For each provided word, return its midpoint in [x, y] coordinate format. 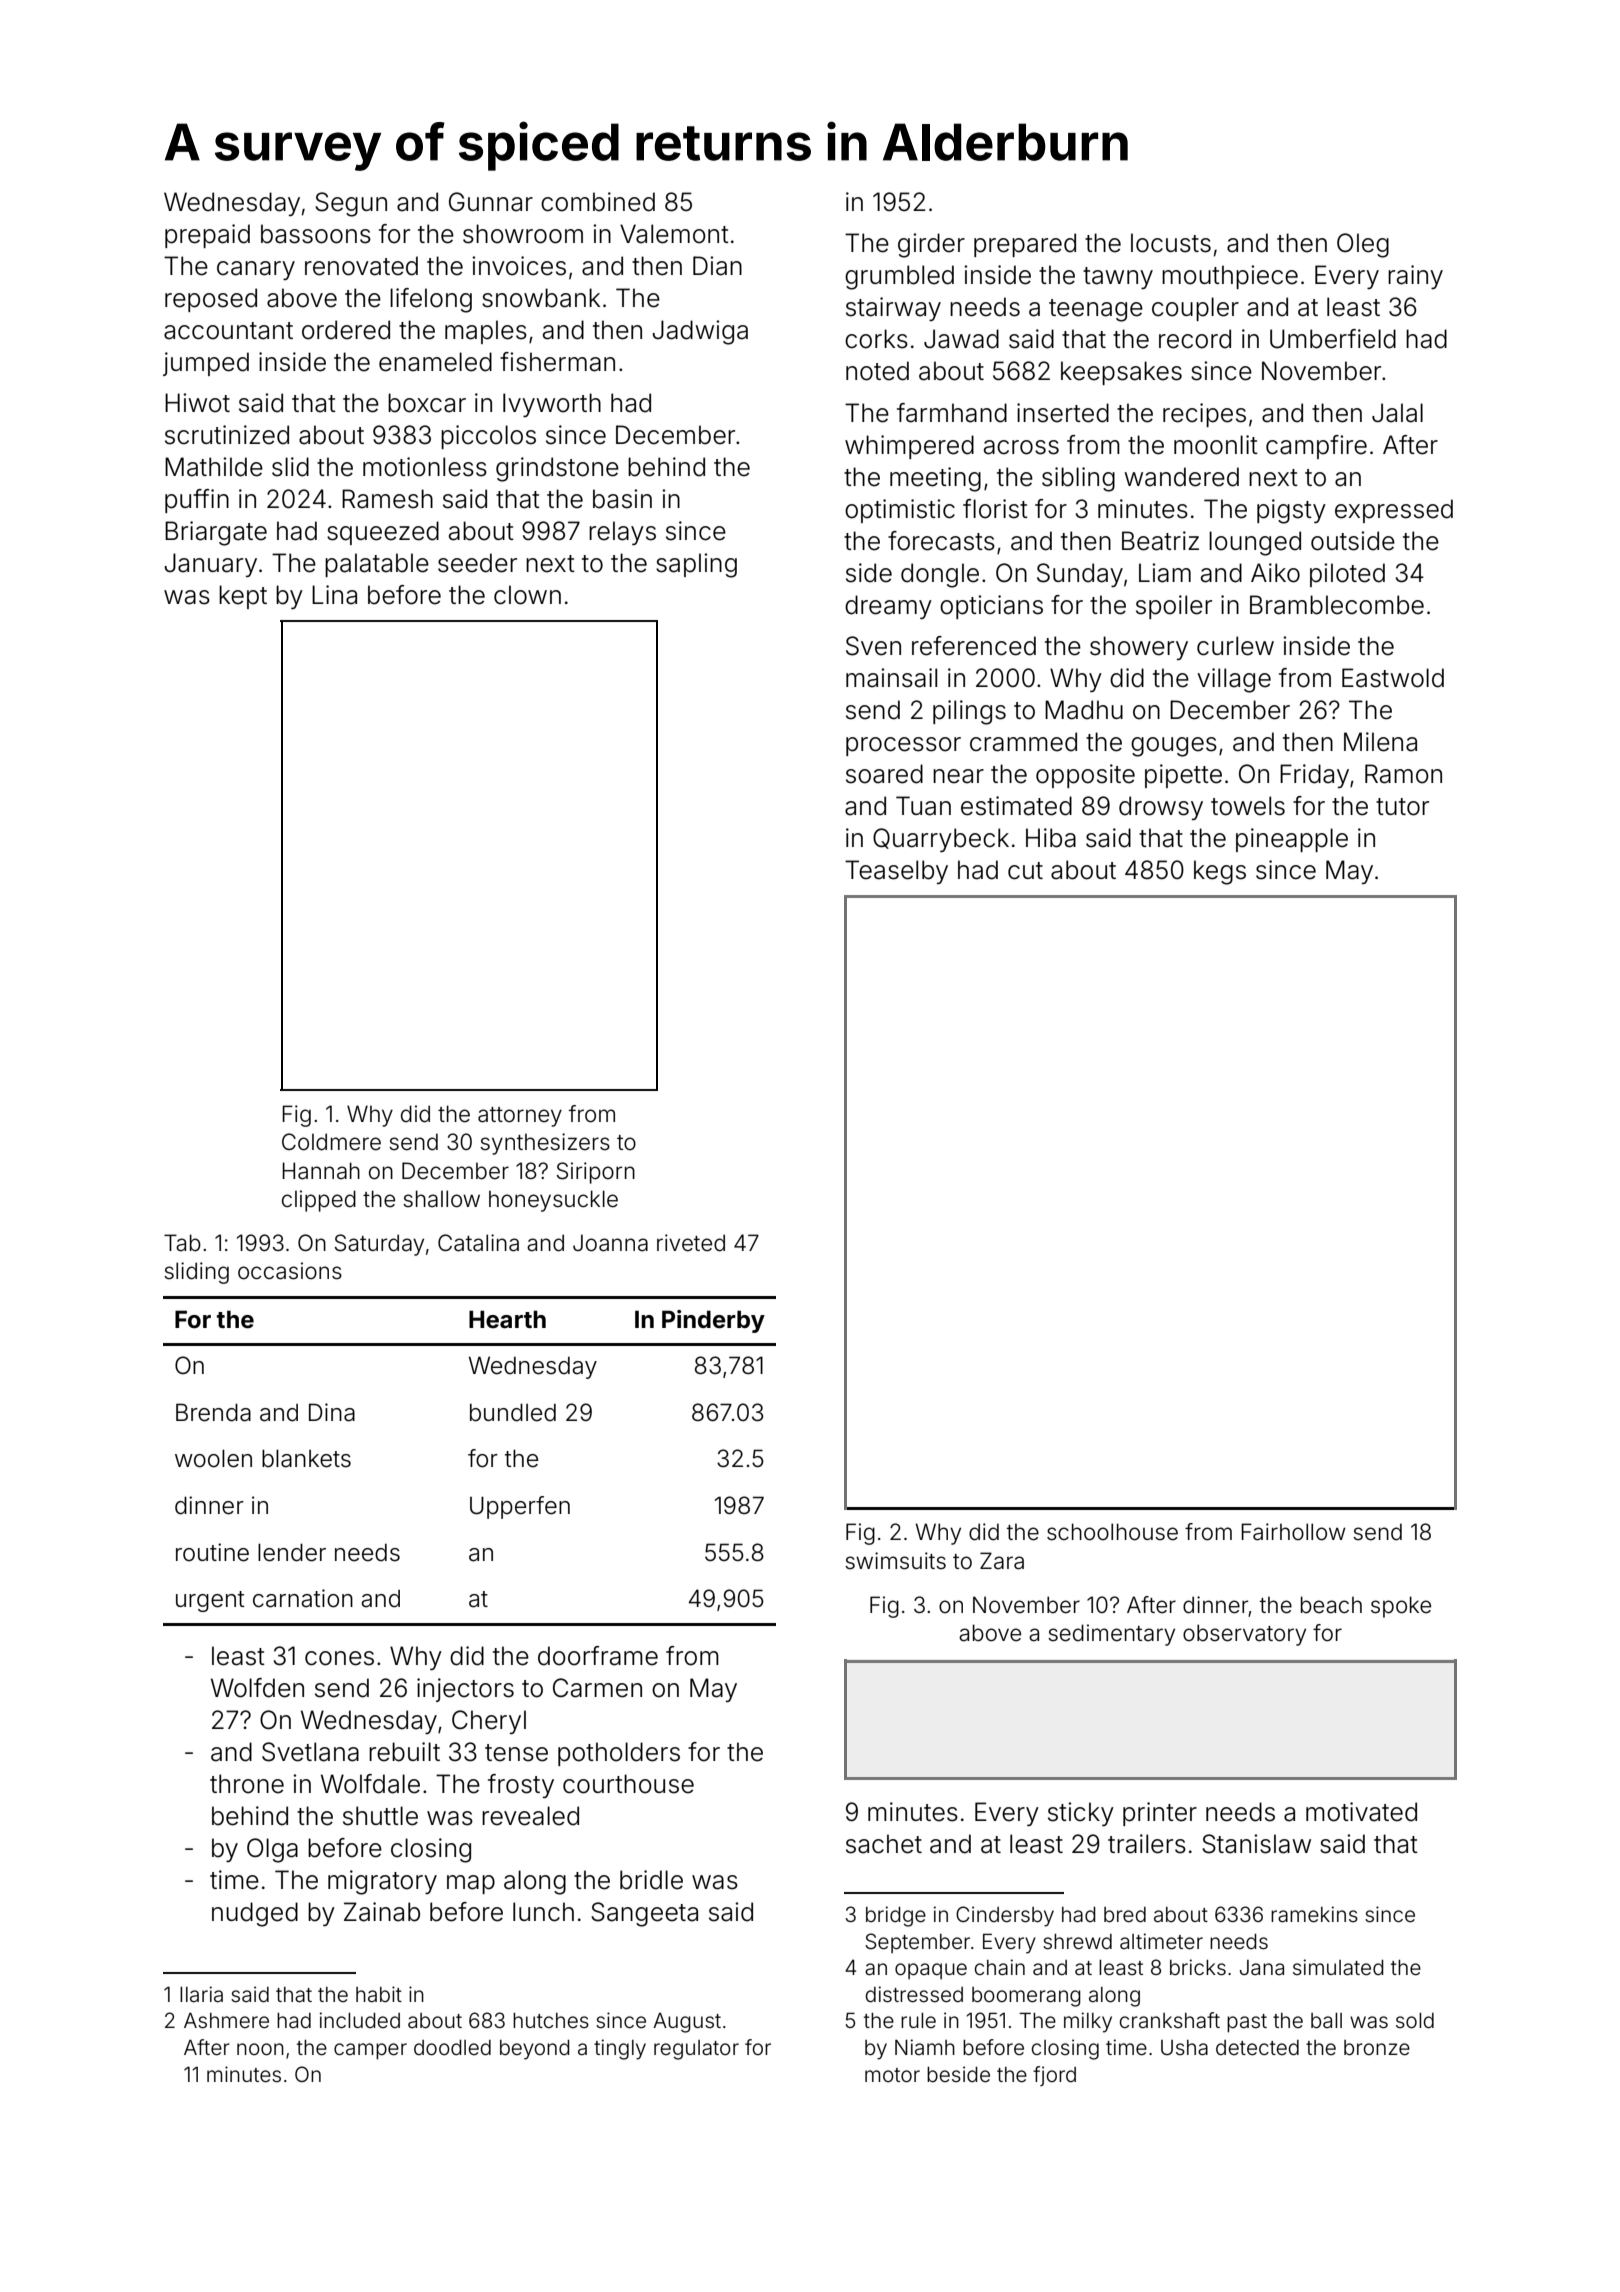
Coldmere [331, 1142]
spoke [1401, 1607]
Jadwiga [700, 332]
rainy [1415, 277]
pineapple [1292, 840]
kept [243, 597]
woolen [213, 1458]
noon [260, 2049]
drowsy [1161, 808]
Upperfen [520, 1507]
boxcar [427, 403]
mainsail [891, 678]
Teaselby [896, 872]
